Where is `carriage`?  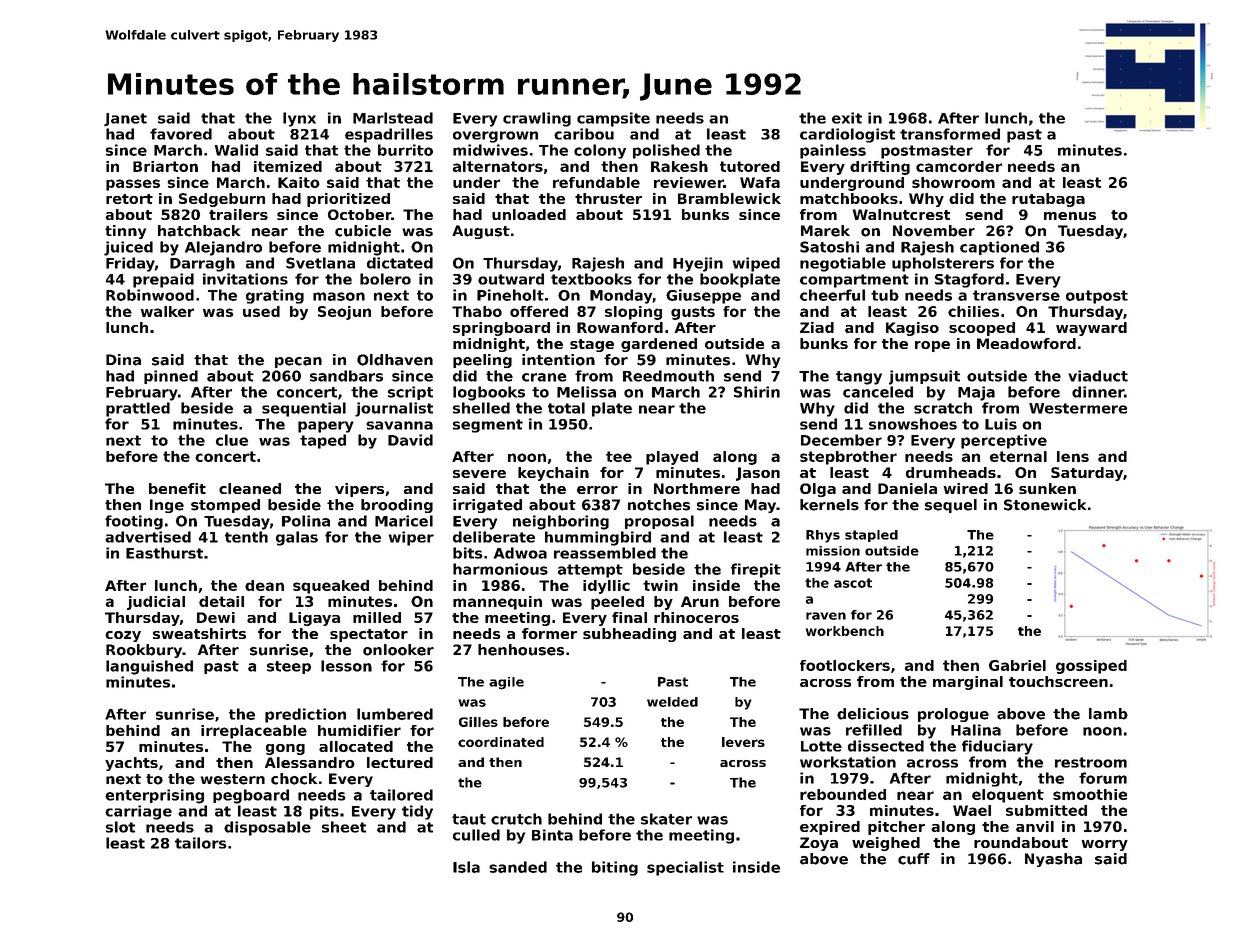
carriage is located at coordinates (138, 812).
